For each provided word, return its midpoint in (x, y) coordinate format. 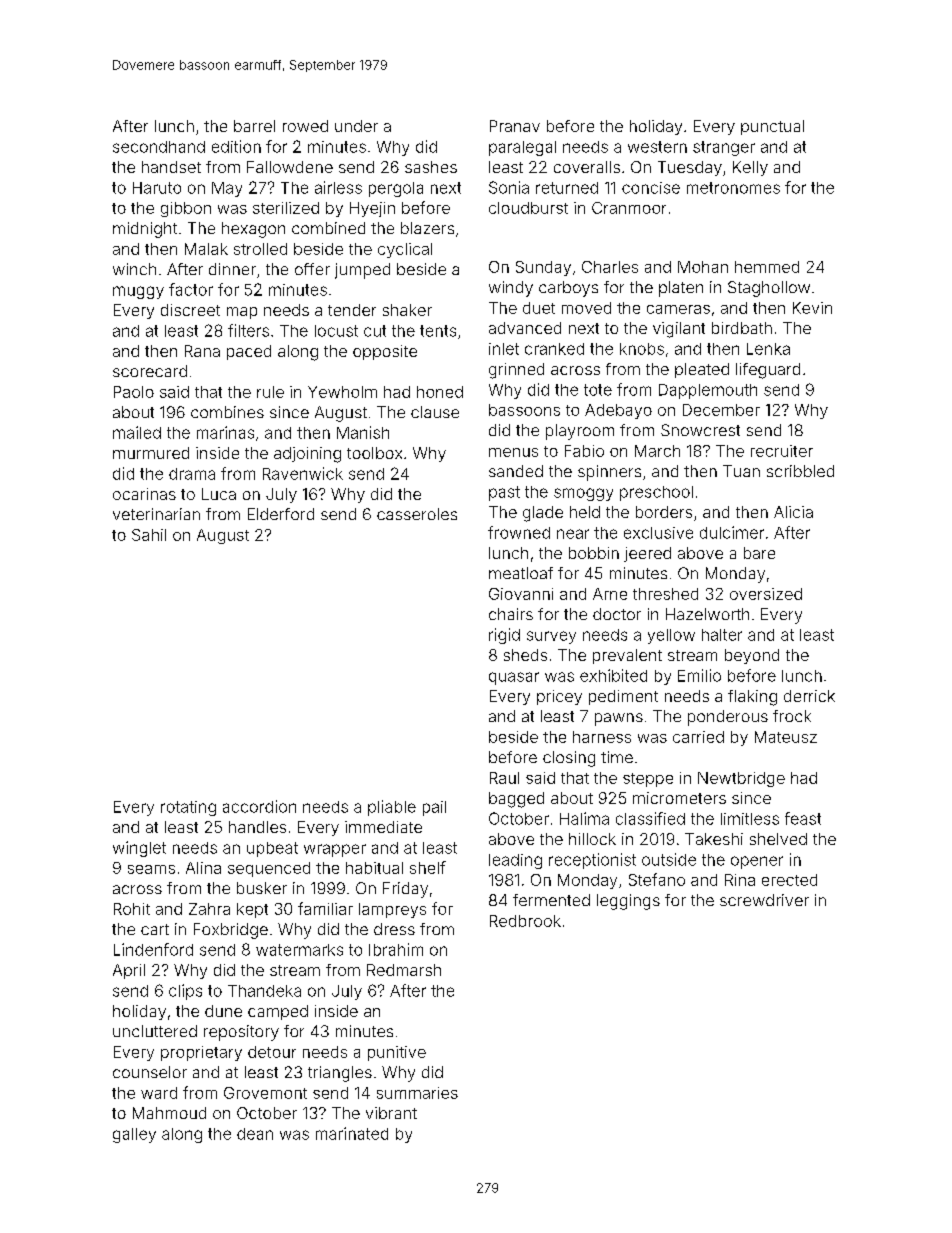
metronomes (733, 188)
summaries (417, 1093)
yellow (671, 636)
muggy (138, 292)
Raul (504, 778)
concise (651, 188)
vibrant (391, 1113)
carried (698, 737)
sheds (525, 655)
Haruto (157, 188)
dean (255, 1134)
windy (511, 289)
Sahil (149, 535)
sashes (431, 167)
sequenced (269, 869)
